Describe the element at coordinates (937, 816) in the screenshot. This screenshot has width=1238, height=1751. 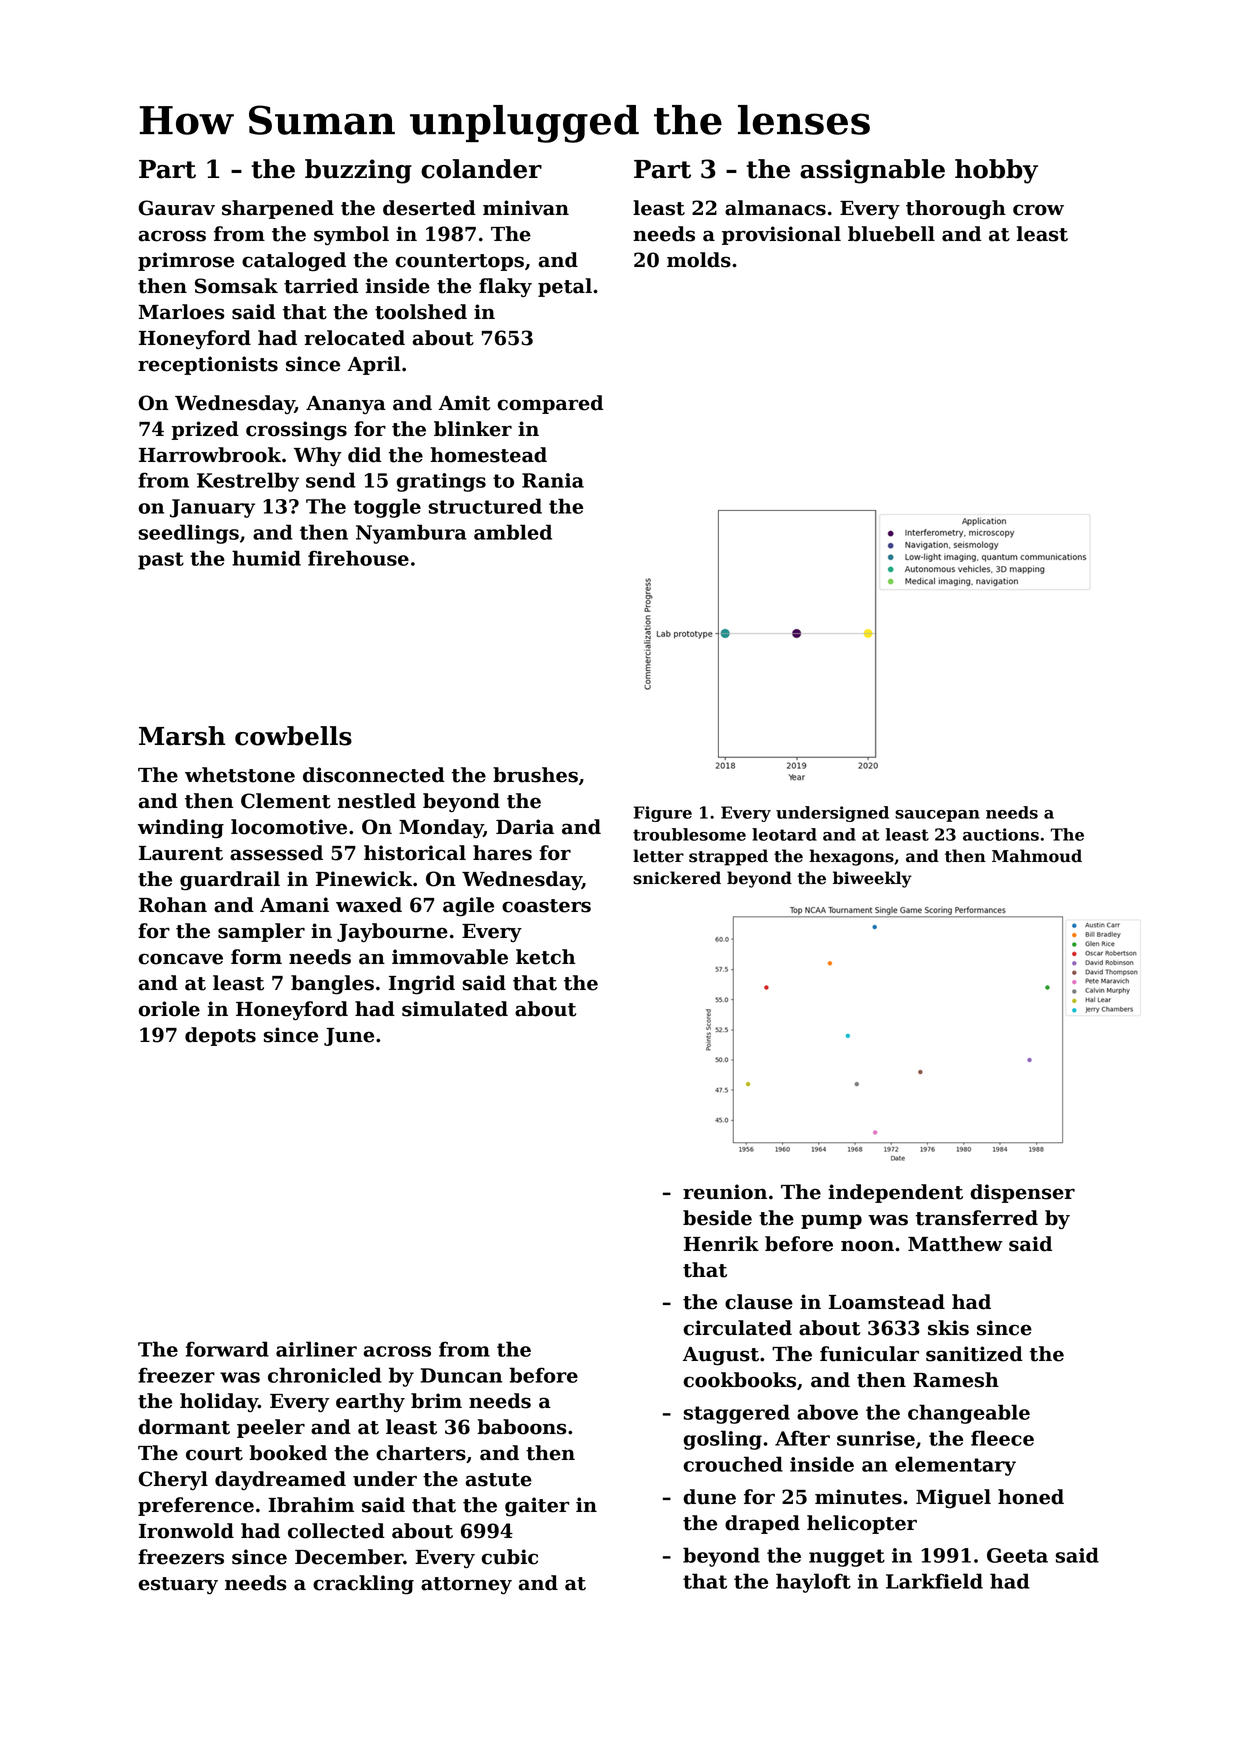
I see `saucepan` at that location.
